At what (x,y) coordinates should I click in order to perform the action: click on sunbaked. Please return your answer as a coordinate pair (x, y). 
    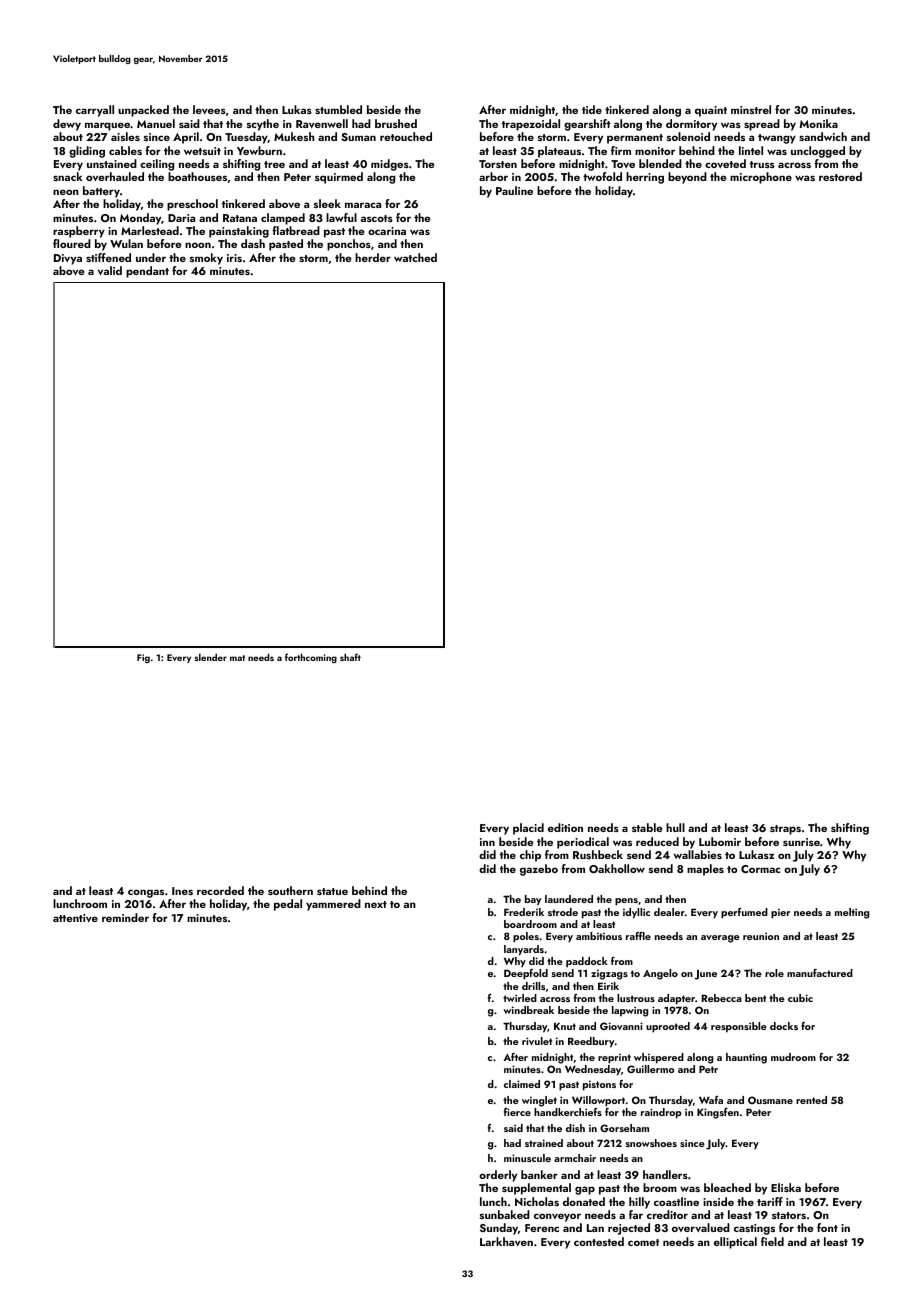
    Looking at the image, I should click on (505, 1214).
